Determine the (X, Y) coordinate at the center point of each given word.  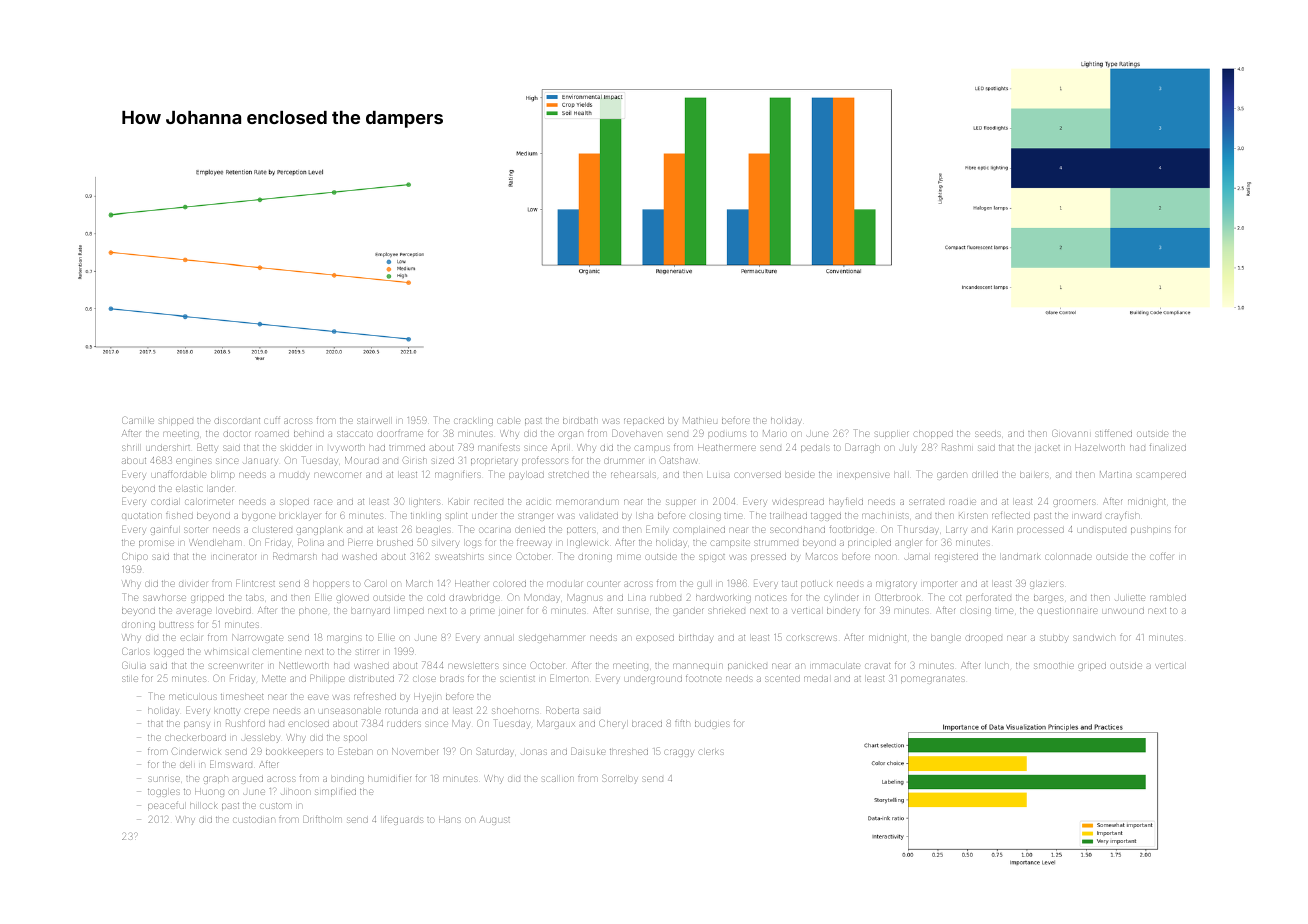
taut (789, 584)
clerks (711, 752)
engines (193, 462)
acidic (538, 502)
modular (564, 584)
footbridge (852, 531)
